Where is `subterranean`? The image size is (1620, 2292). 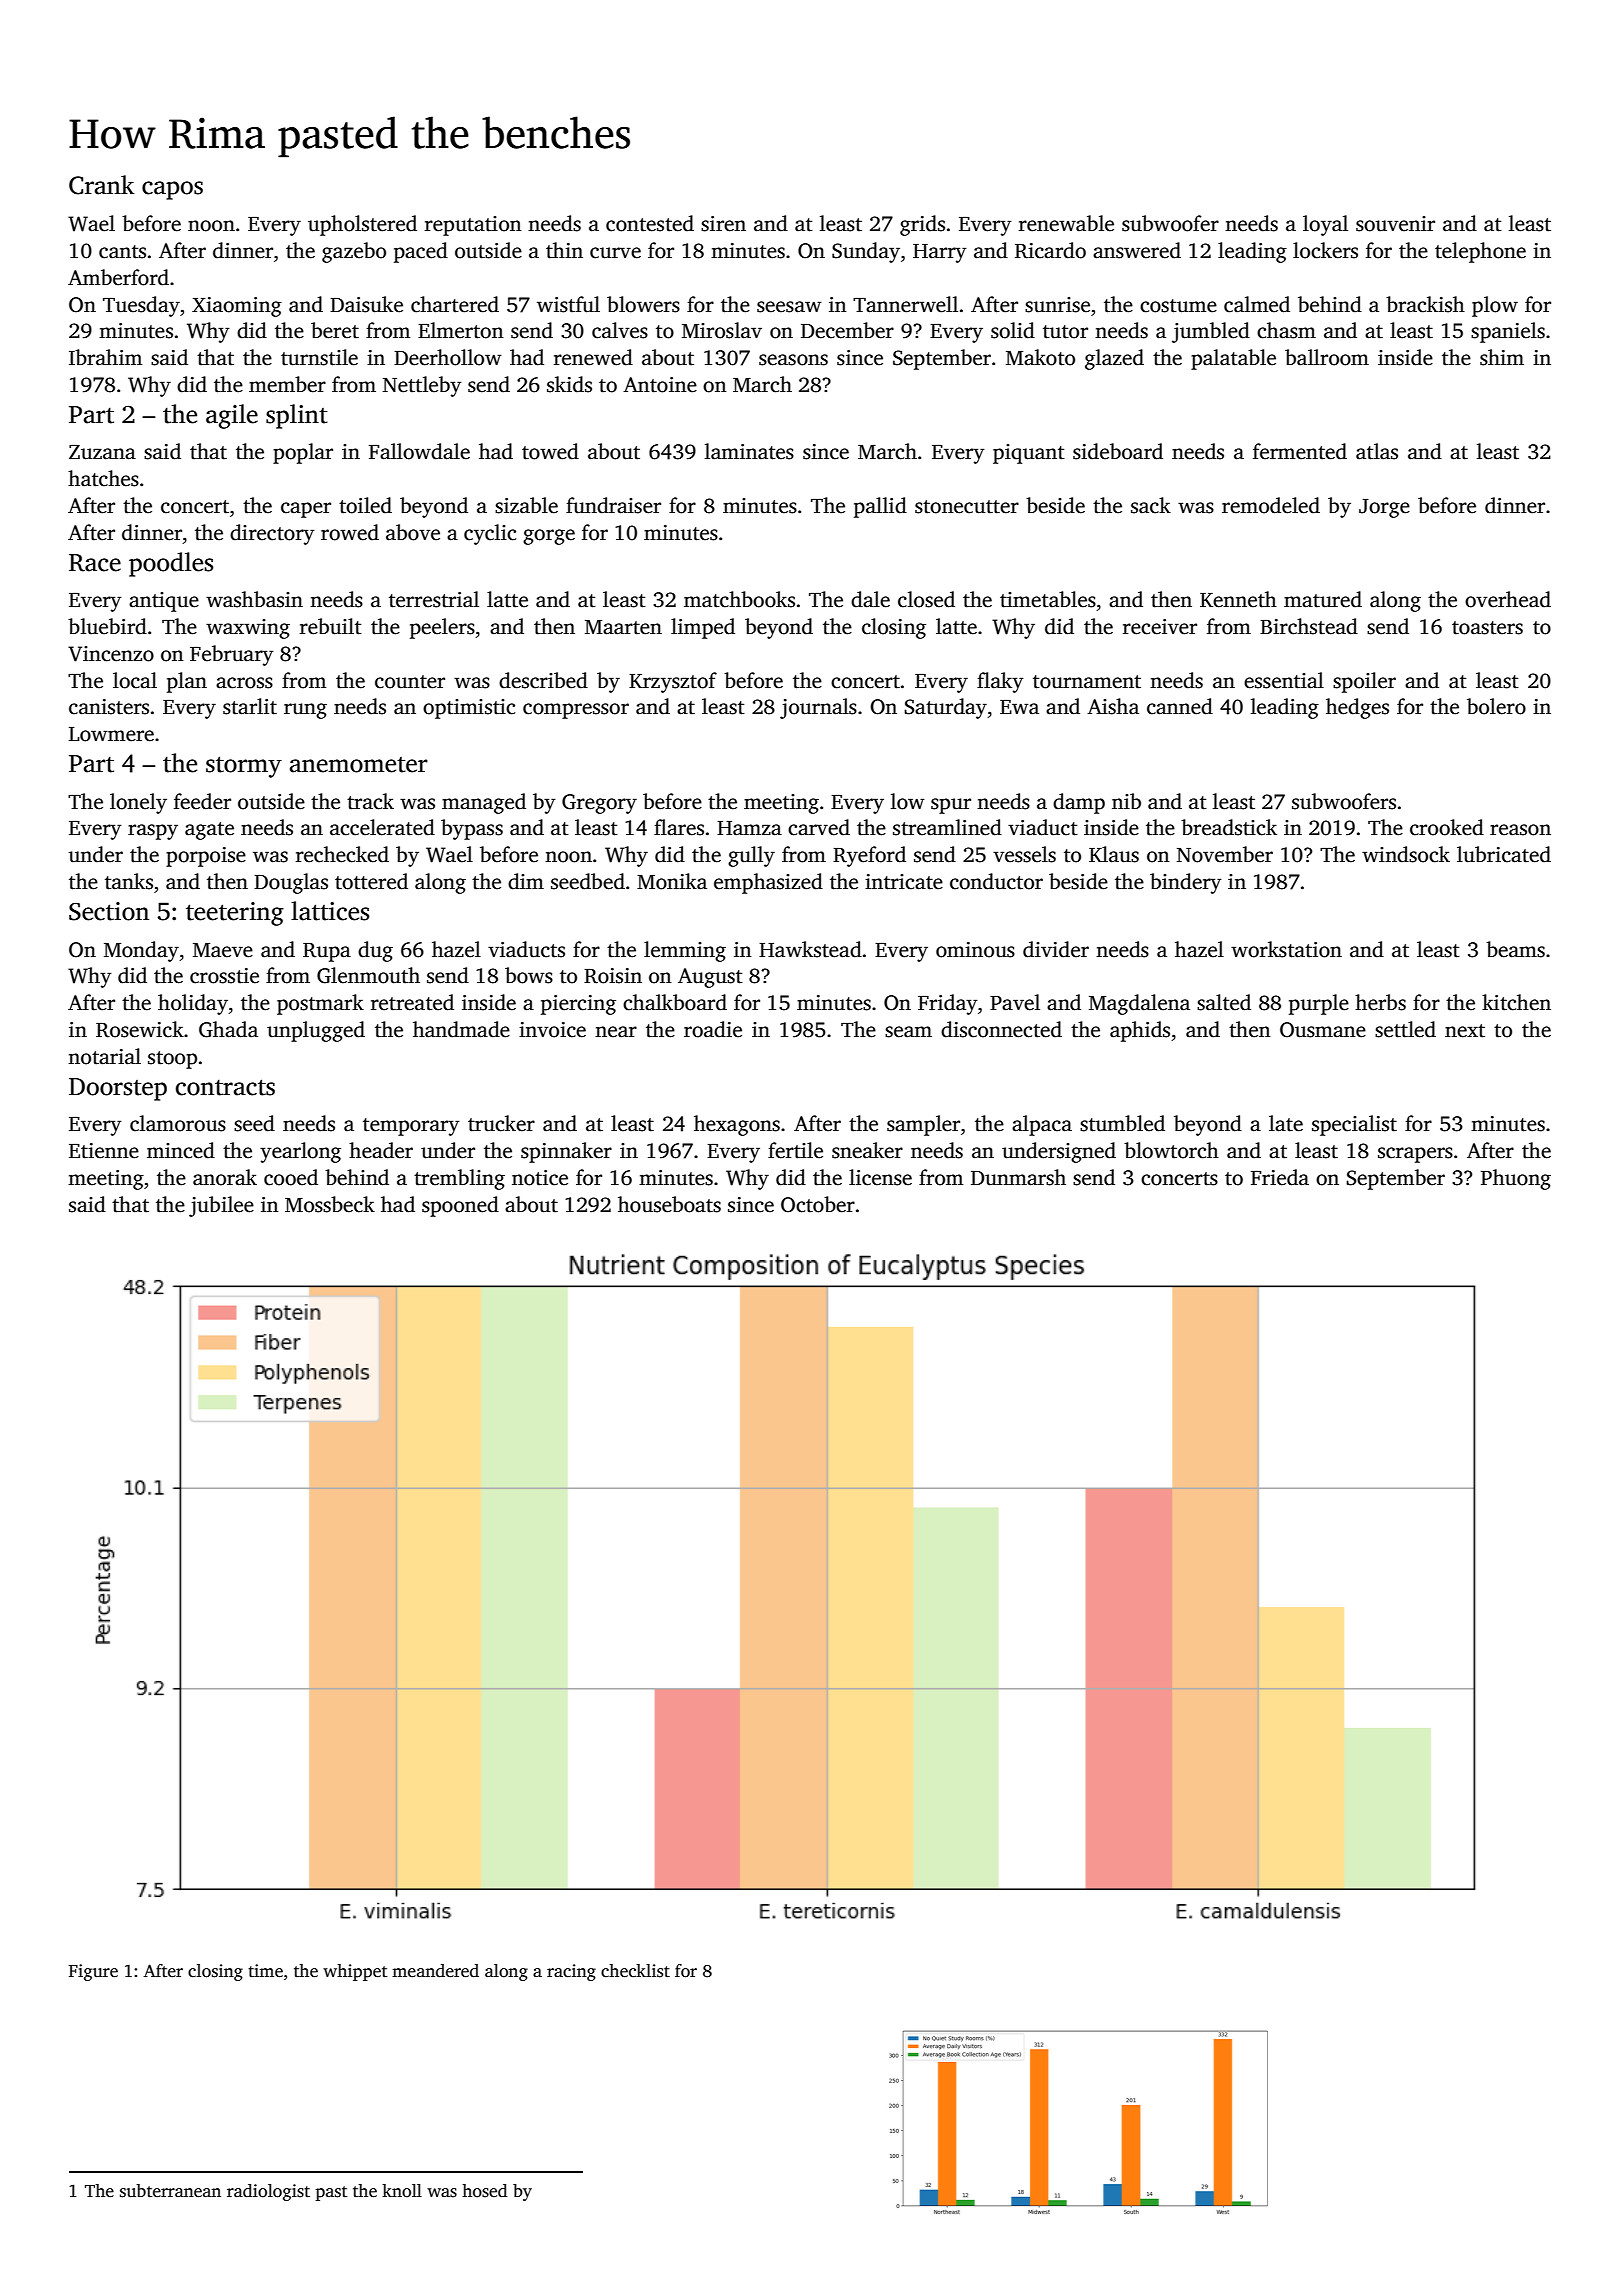
subterranean is located at coordinates (170, 2191).
